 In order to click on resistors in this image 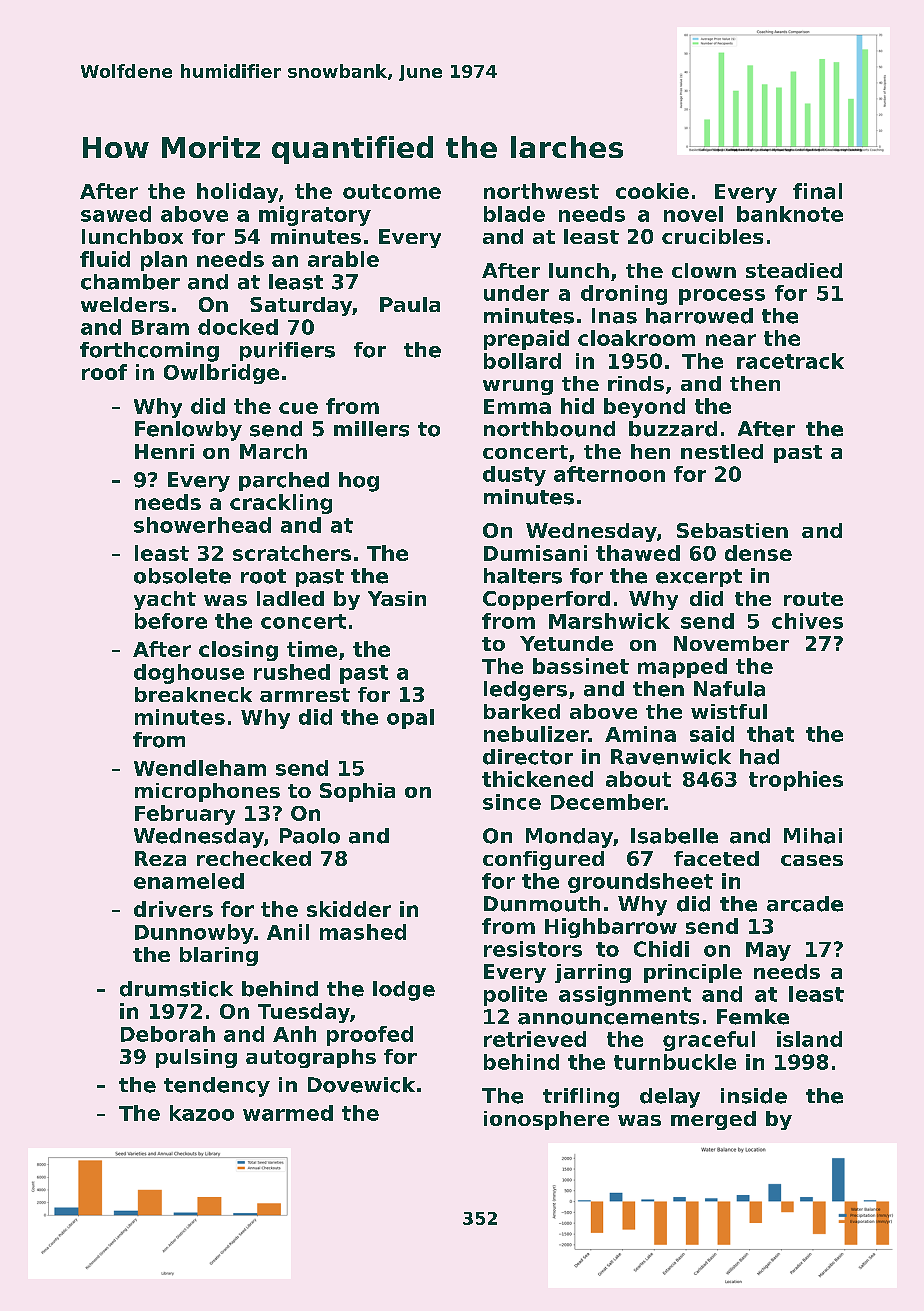, I will do `click(533, 949)`.
